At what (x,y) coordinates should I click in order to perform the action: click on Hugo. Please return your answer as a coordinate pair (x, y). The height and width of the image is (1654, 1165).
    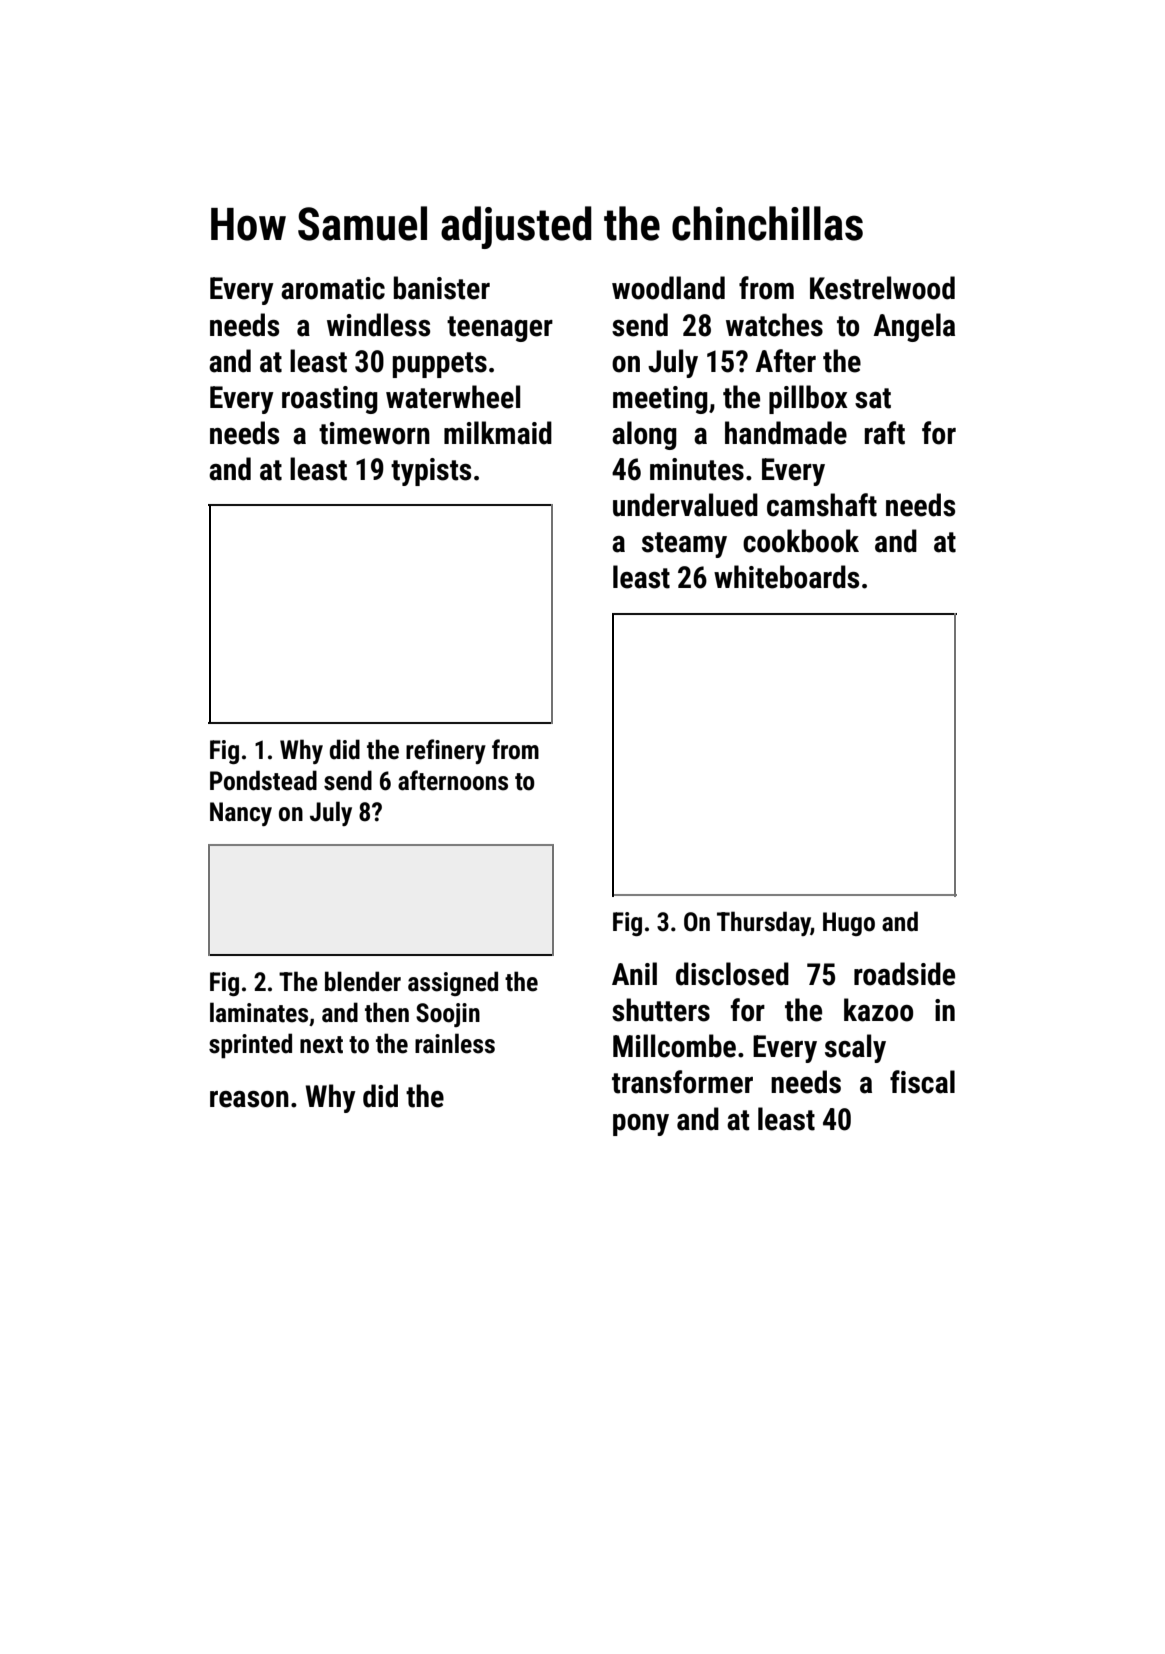
    Looking at the image, I should click on (849, 924).
